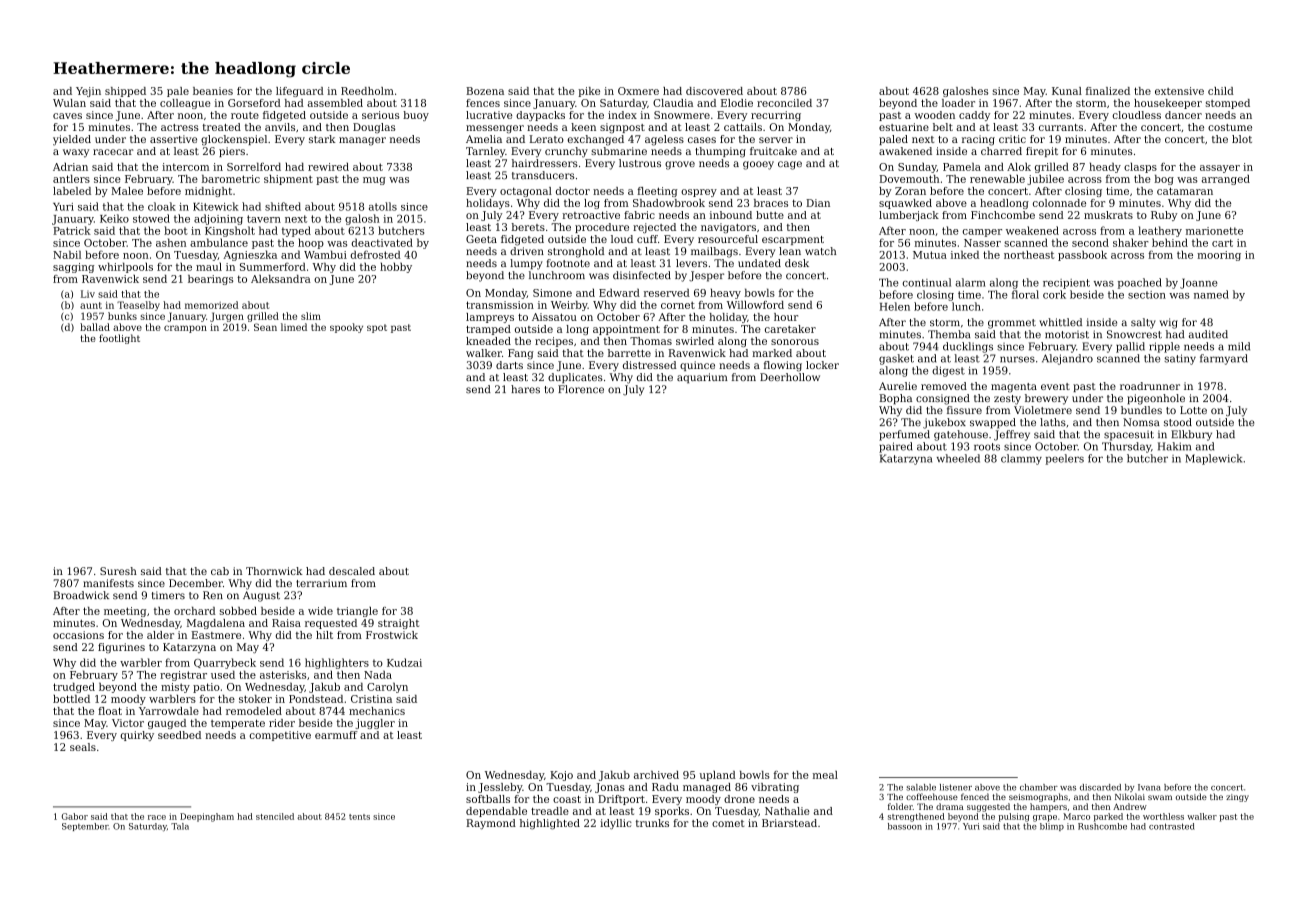  What do you see at coordinates (336, 735) in the screenshot?
I see `earmuff` at bounding box center [336, 735].
